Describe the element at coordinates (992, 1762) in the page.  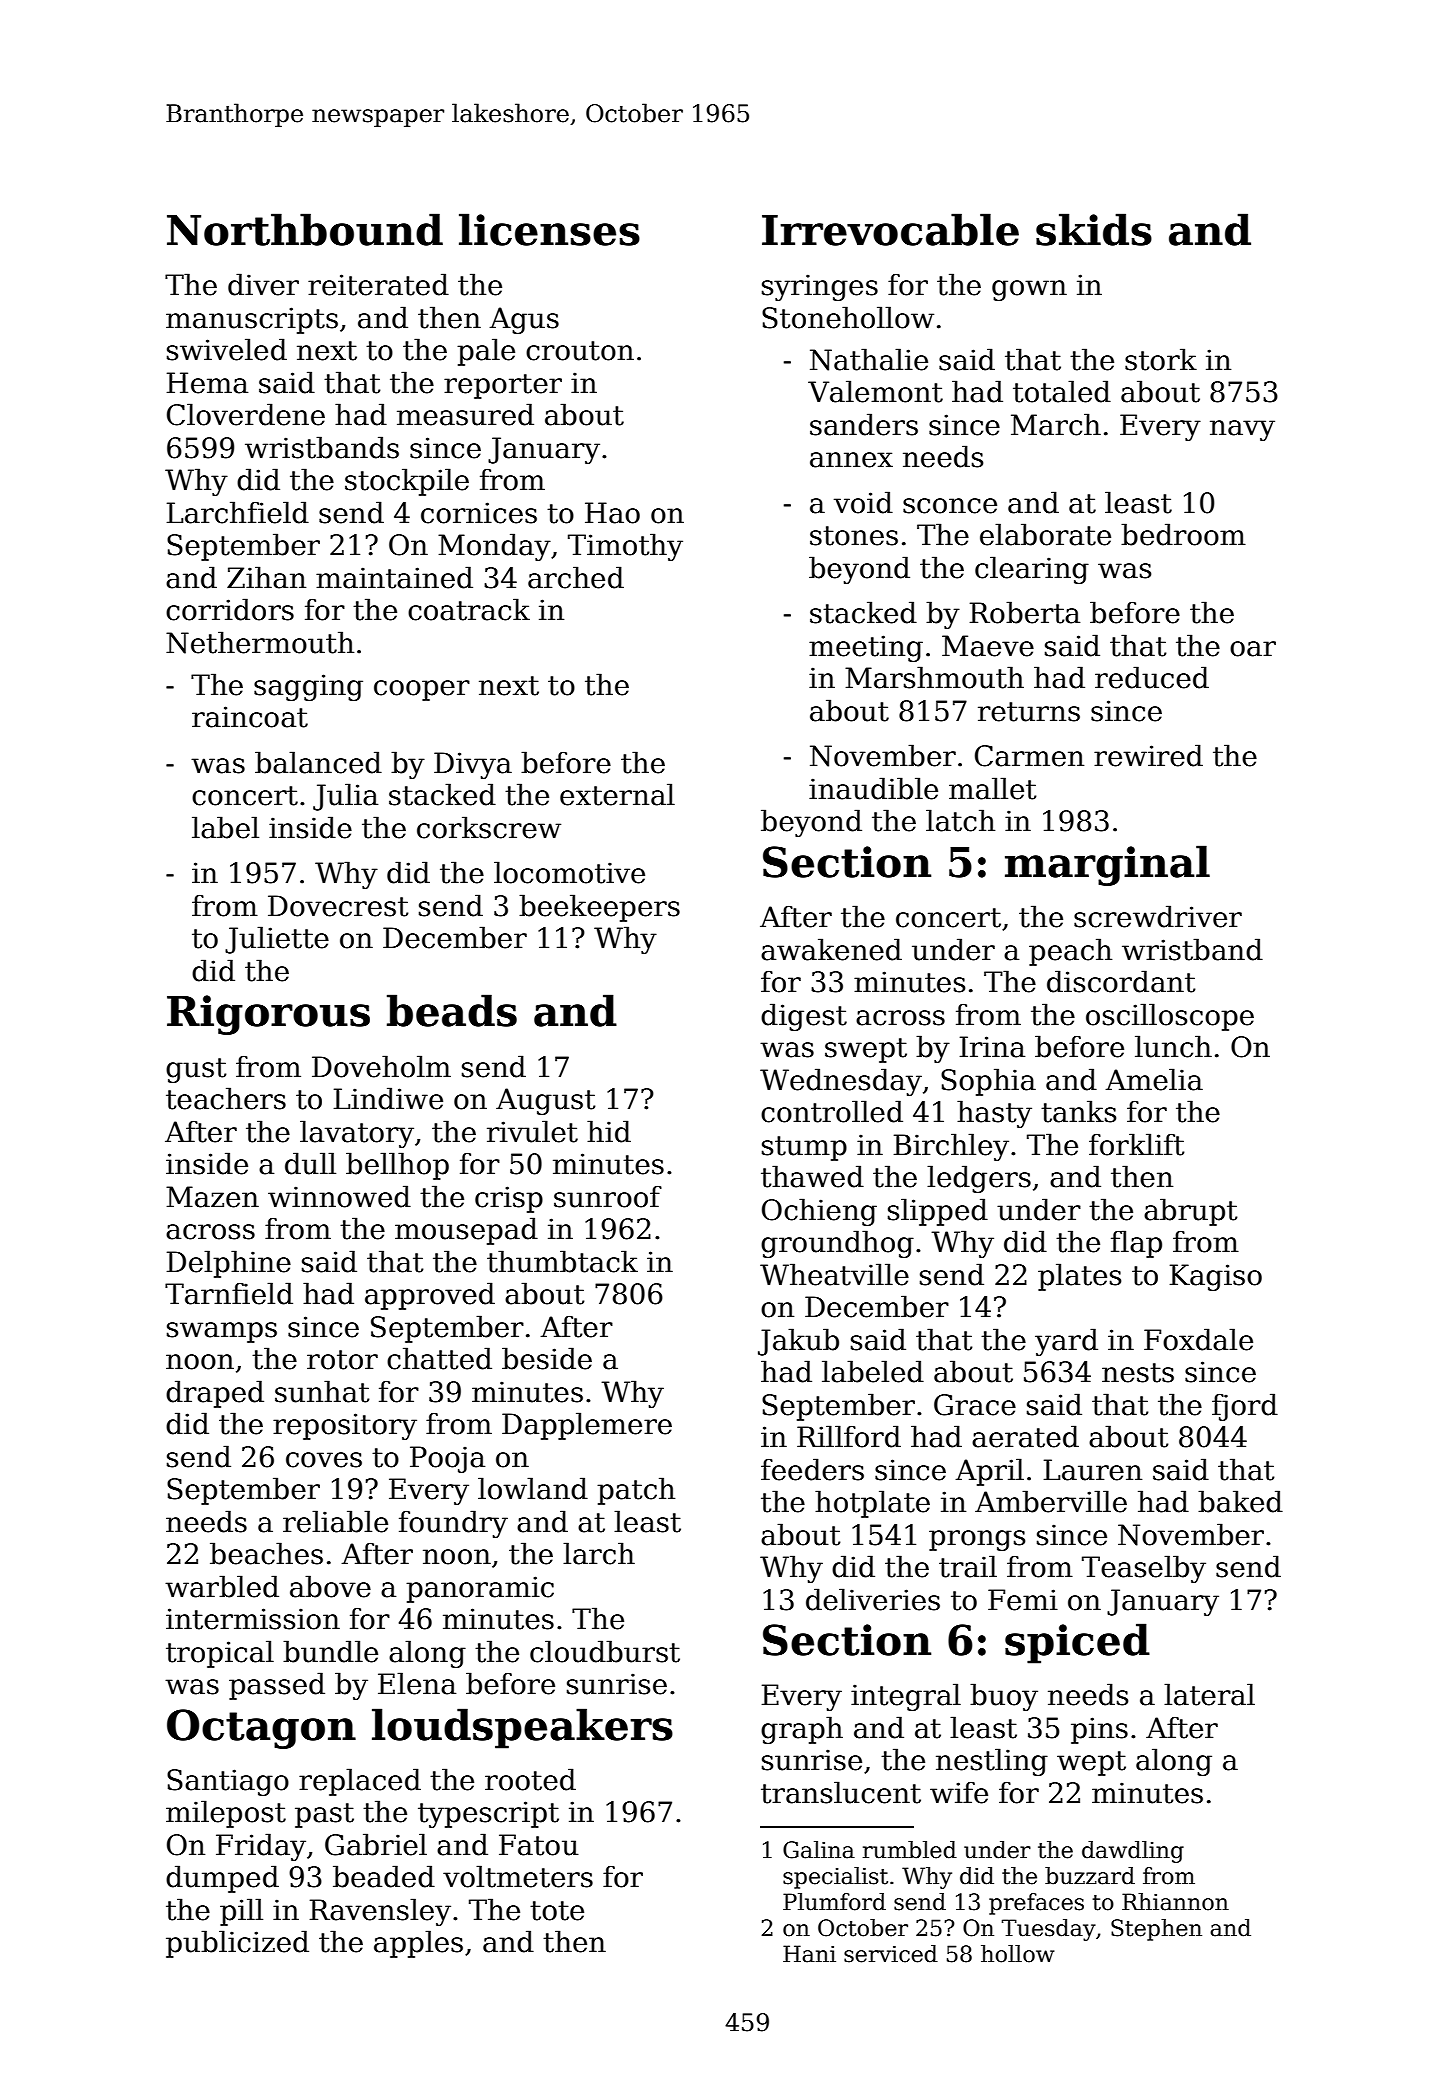
I see `nestling` at that location.
